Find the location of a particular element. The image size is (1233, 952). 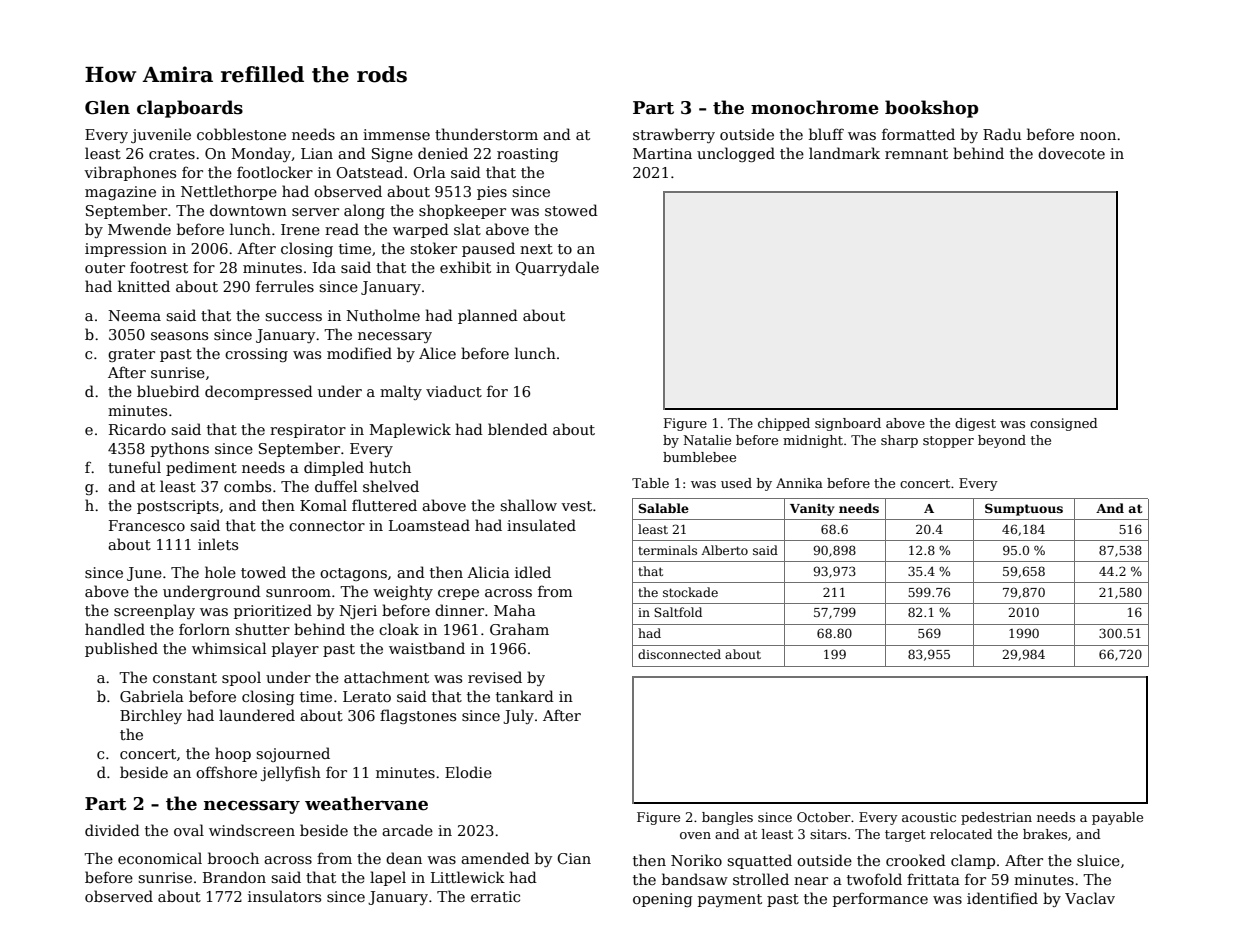

monochrome is located at coordinates (815, 107).
